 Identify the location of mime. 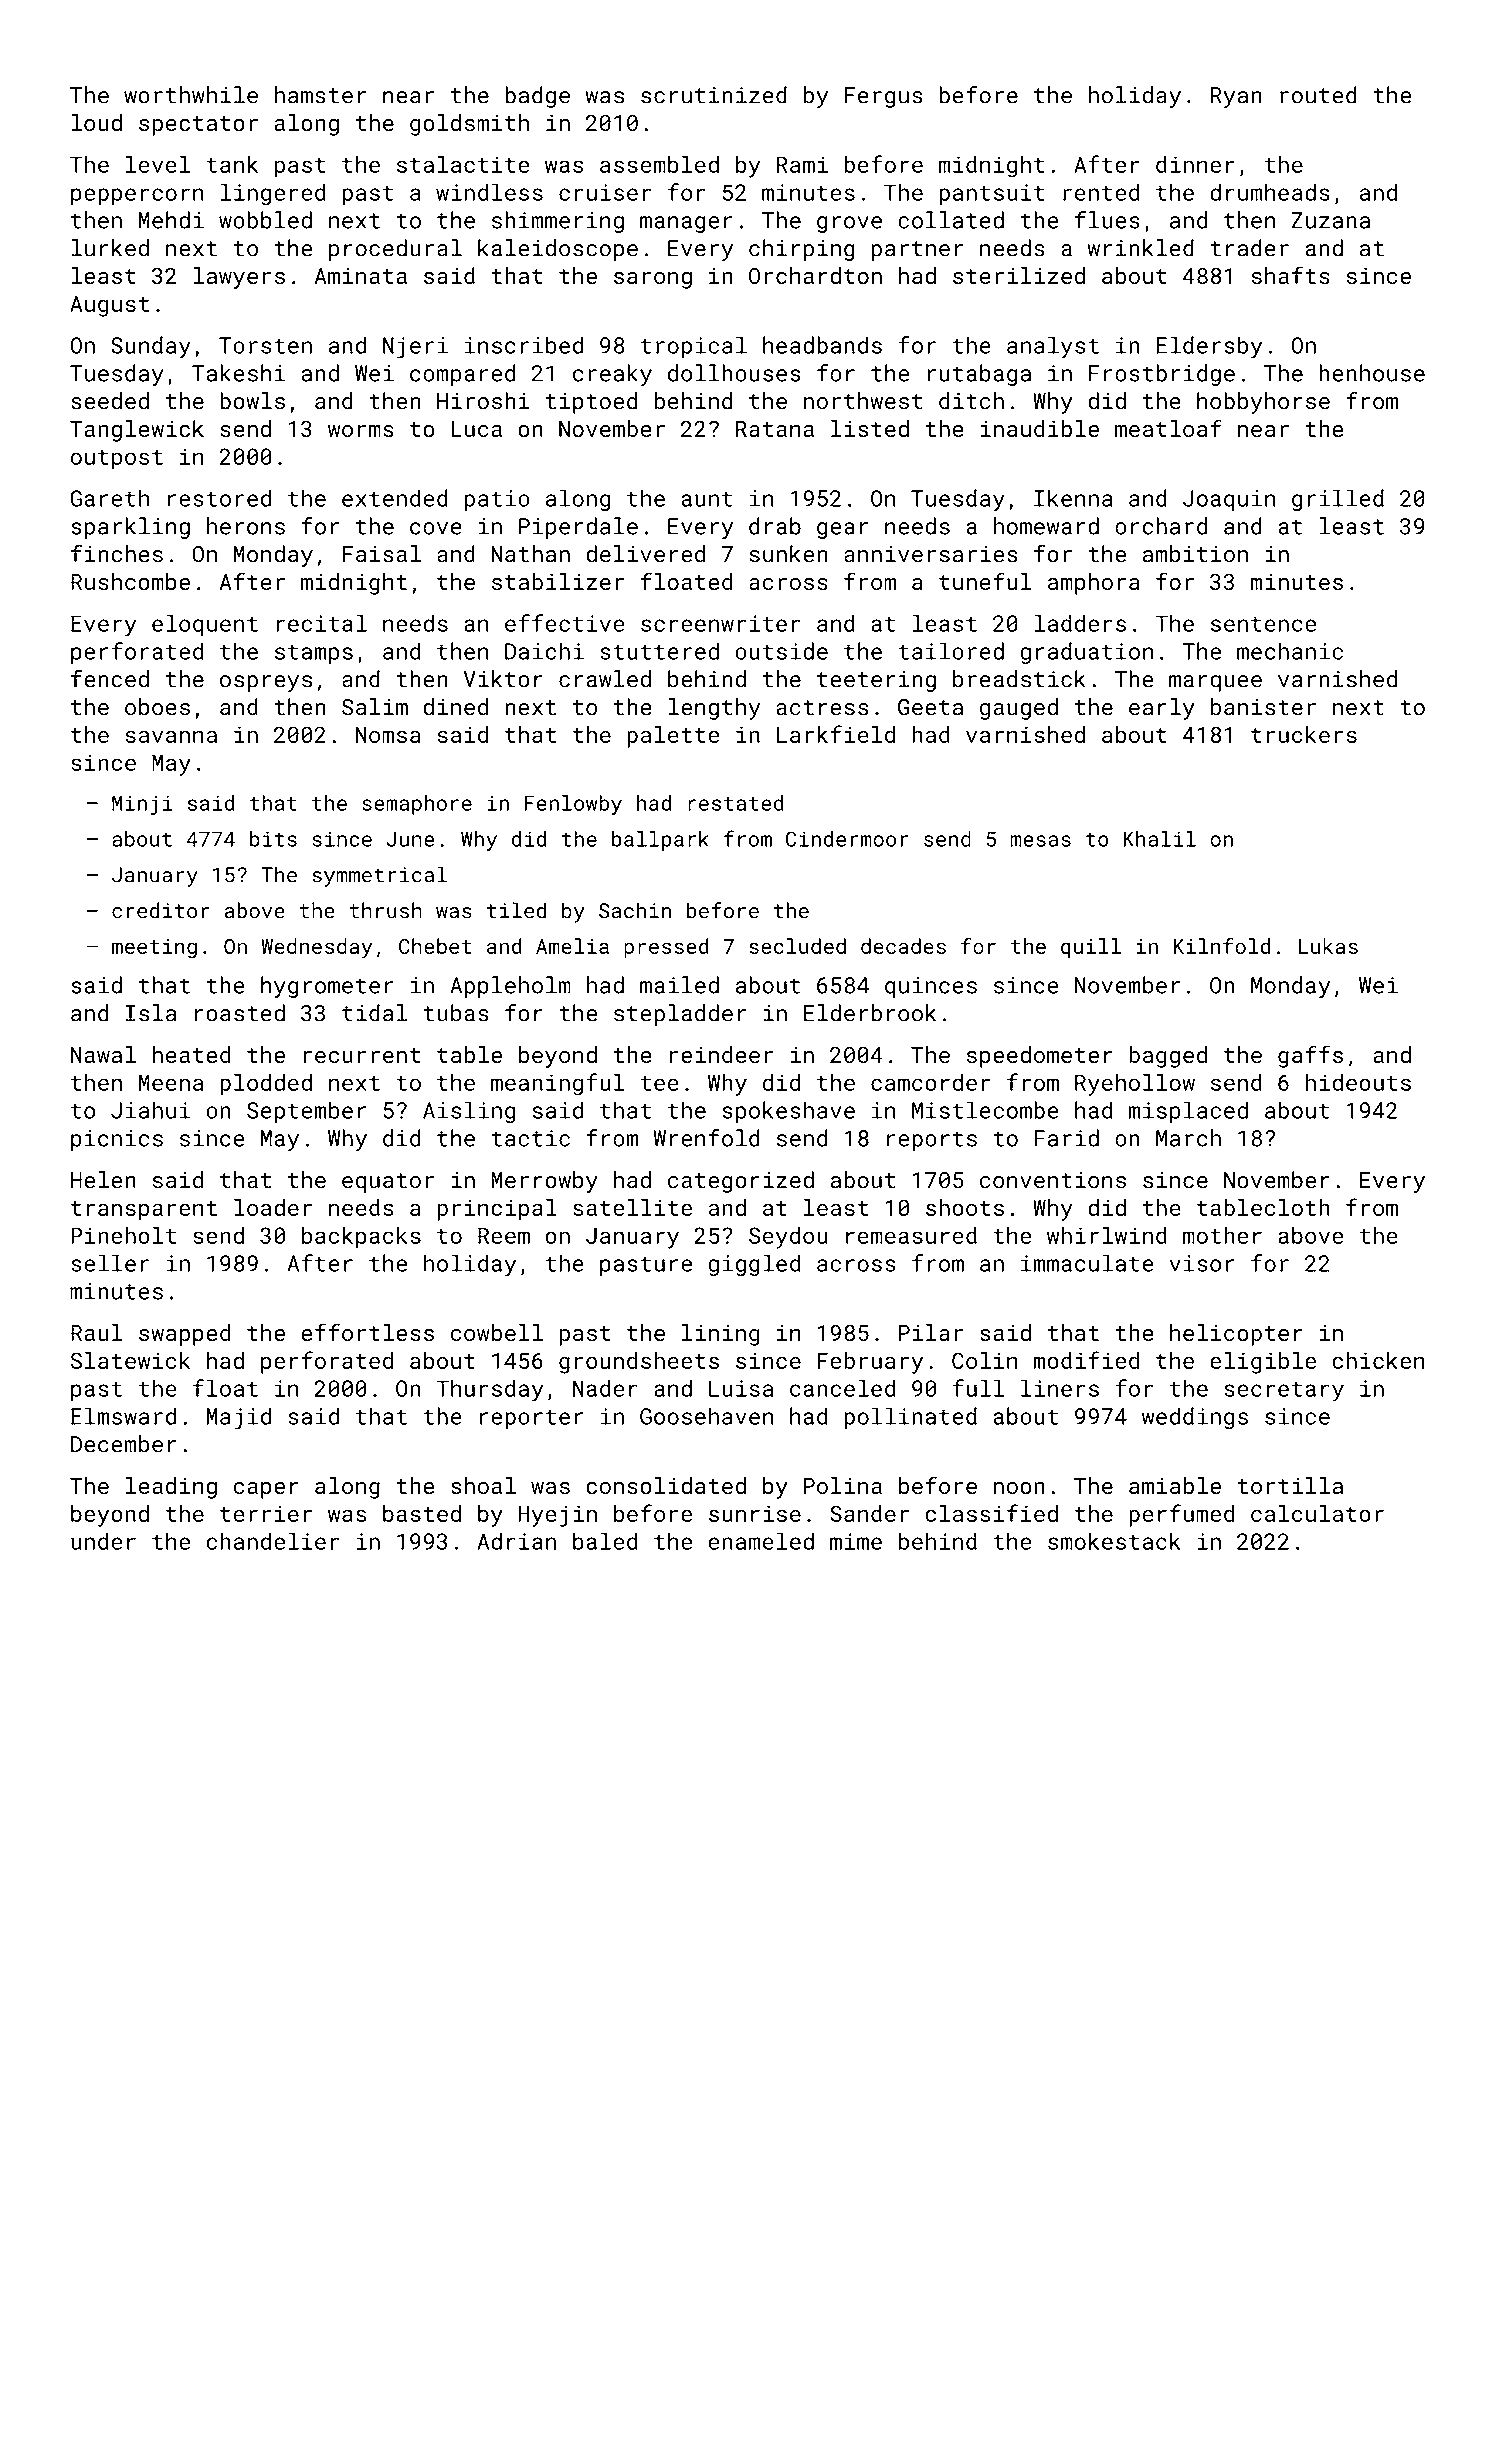
(856, 1541).
